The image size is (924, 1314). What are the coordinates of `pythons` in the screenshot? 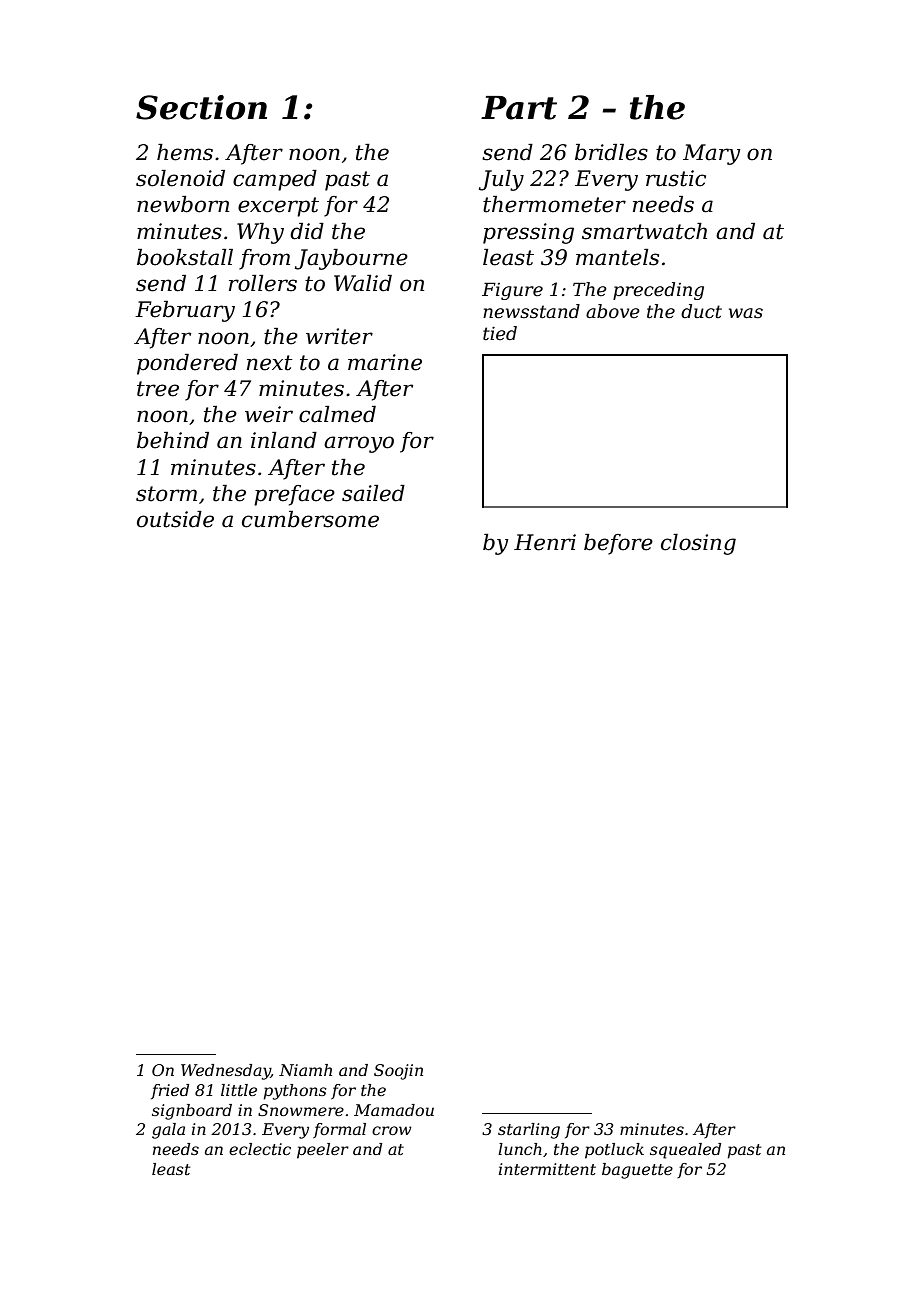 It's located at (295, 1092).
